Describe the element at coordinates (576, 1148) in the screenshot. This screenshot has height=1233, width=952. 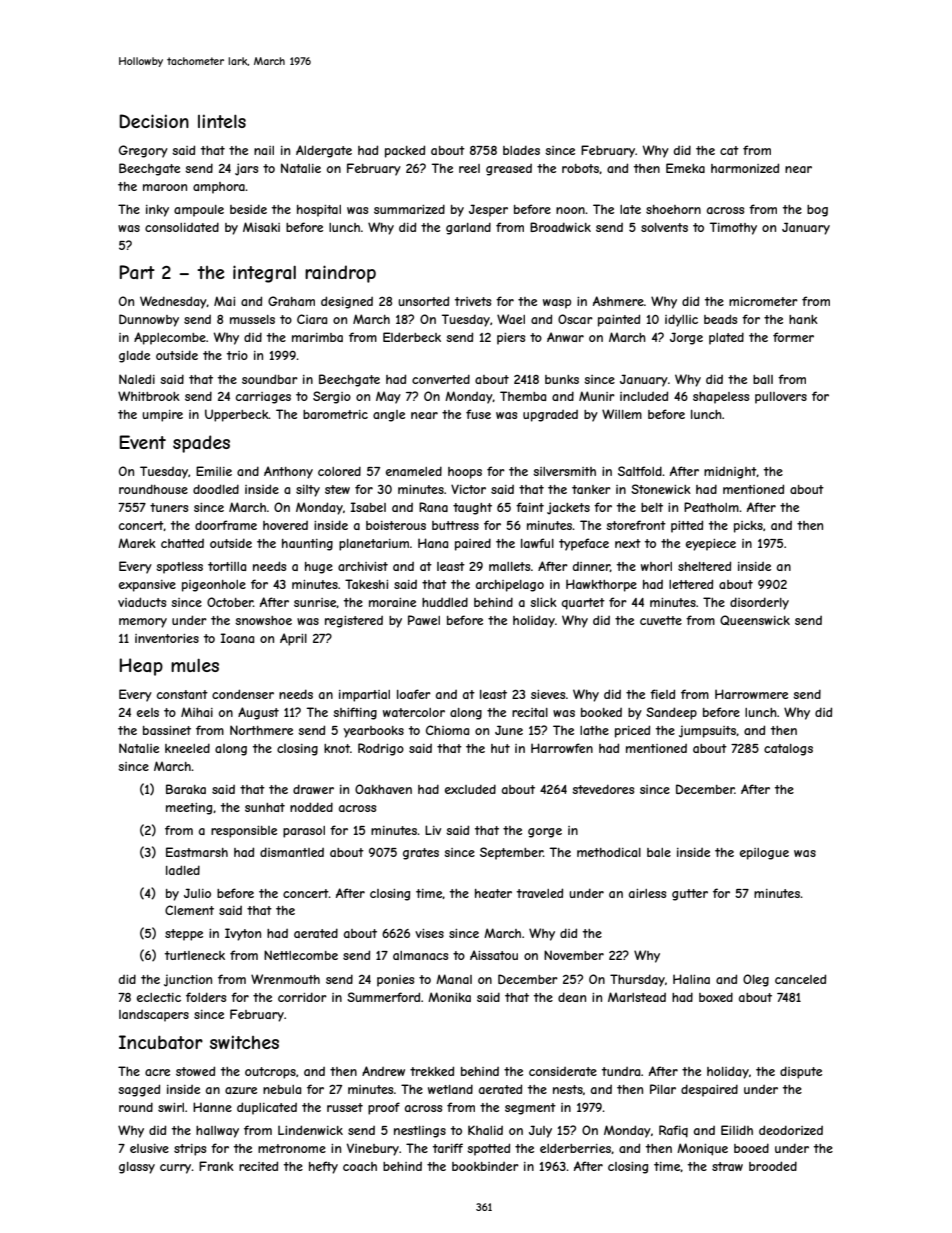
I see `elderberries` at that location.
